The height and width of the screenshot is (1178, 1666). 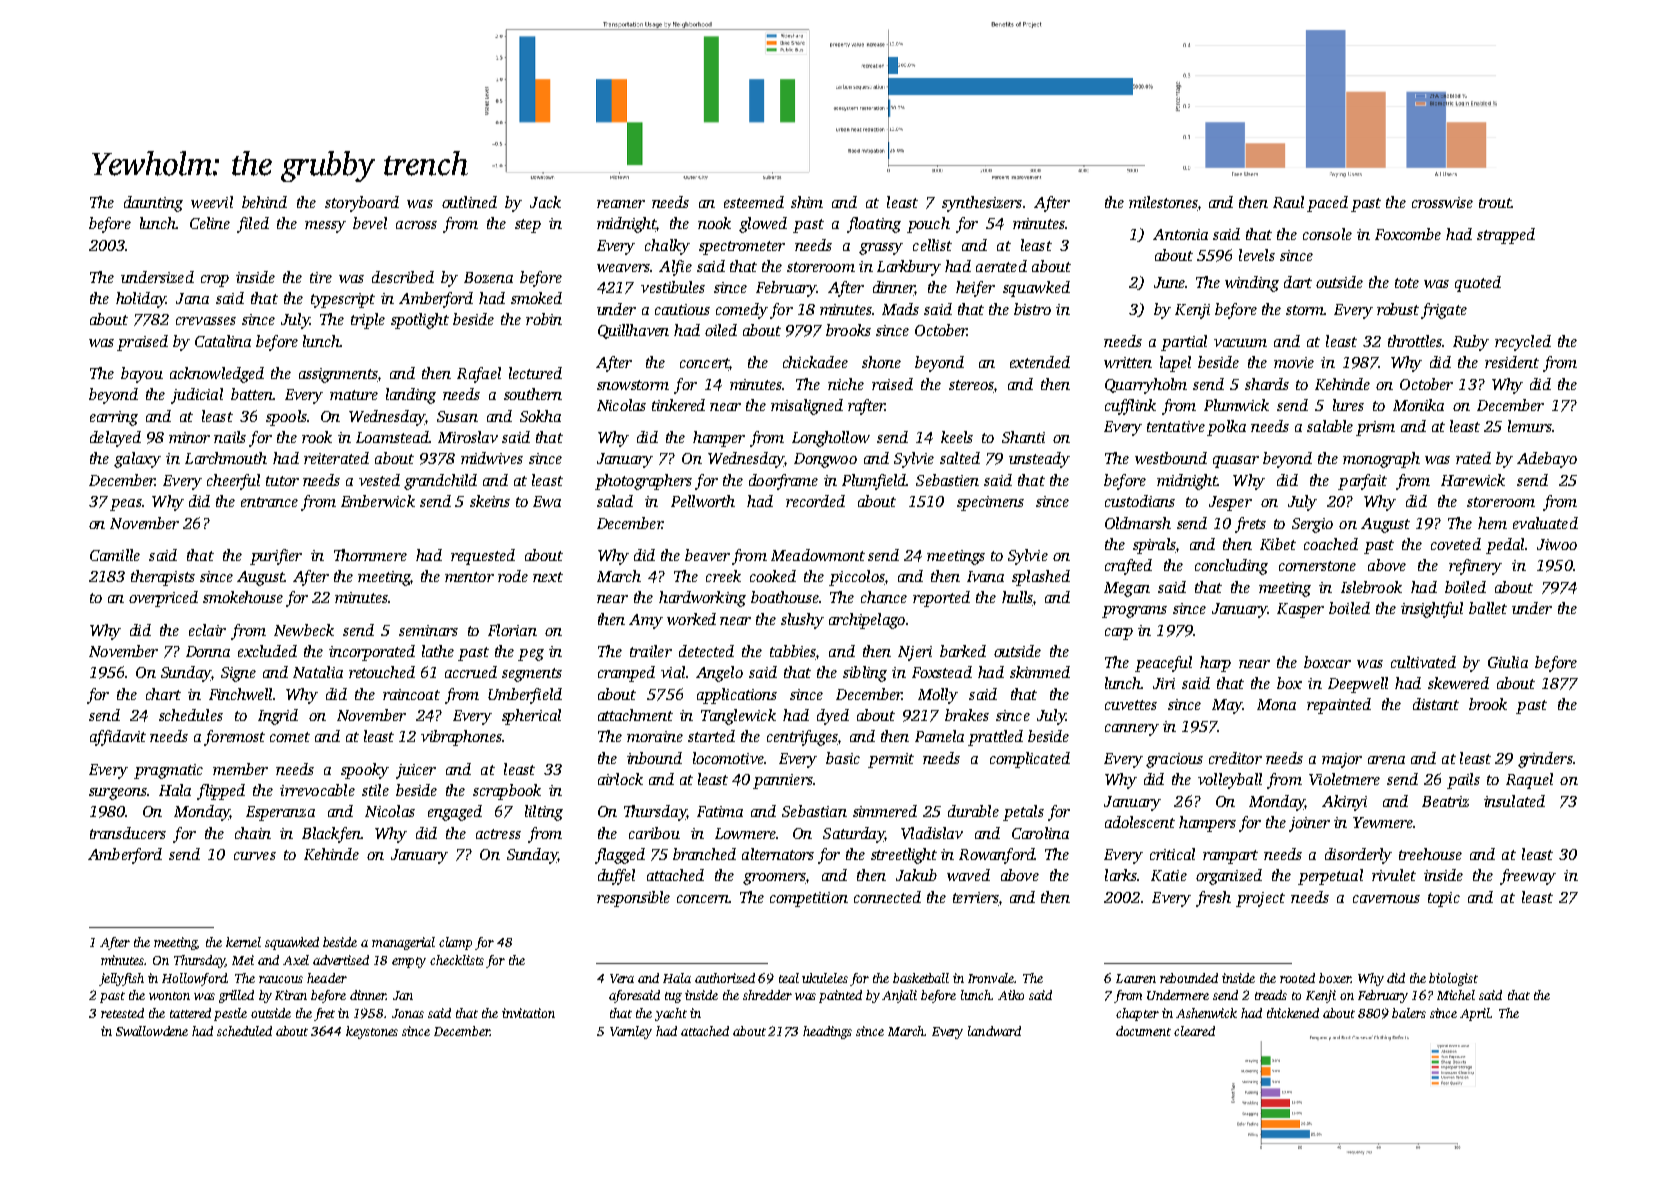 What do you see at coordinates (932, 245) in the screenshot?
I see `cellist` at bounding box center [932, 245].
